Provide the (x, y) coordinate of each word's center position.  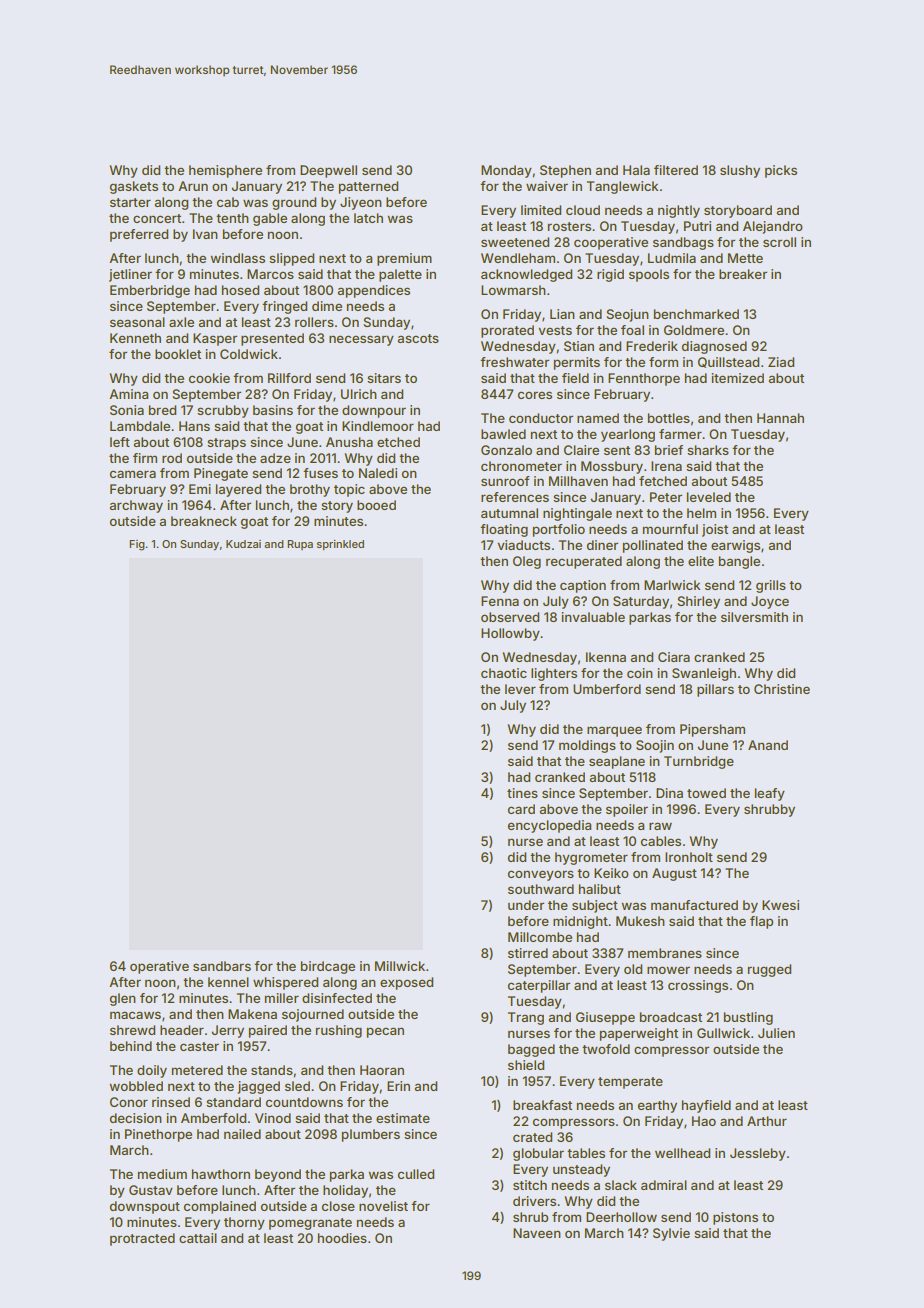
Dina (669, 793)
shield (526, 1065)
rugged (769, 970)
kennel (228, 982)
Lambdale (140, 426)
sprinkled (340, 545)
